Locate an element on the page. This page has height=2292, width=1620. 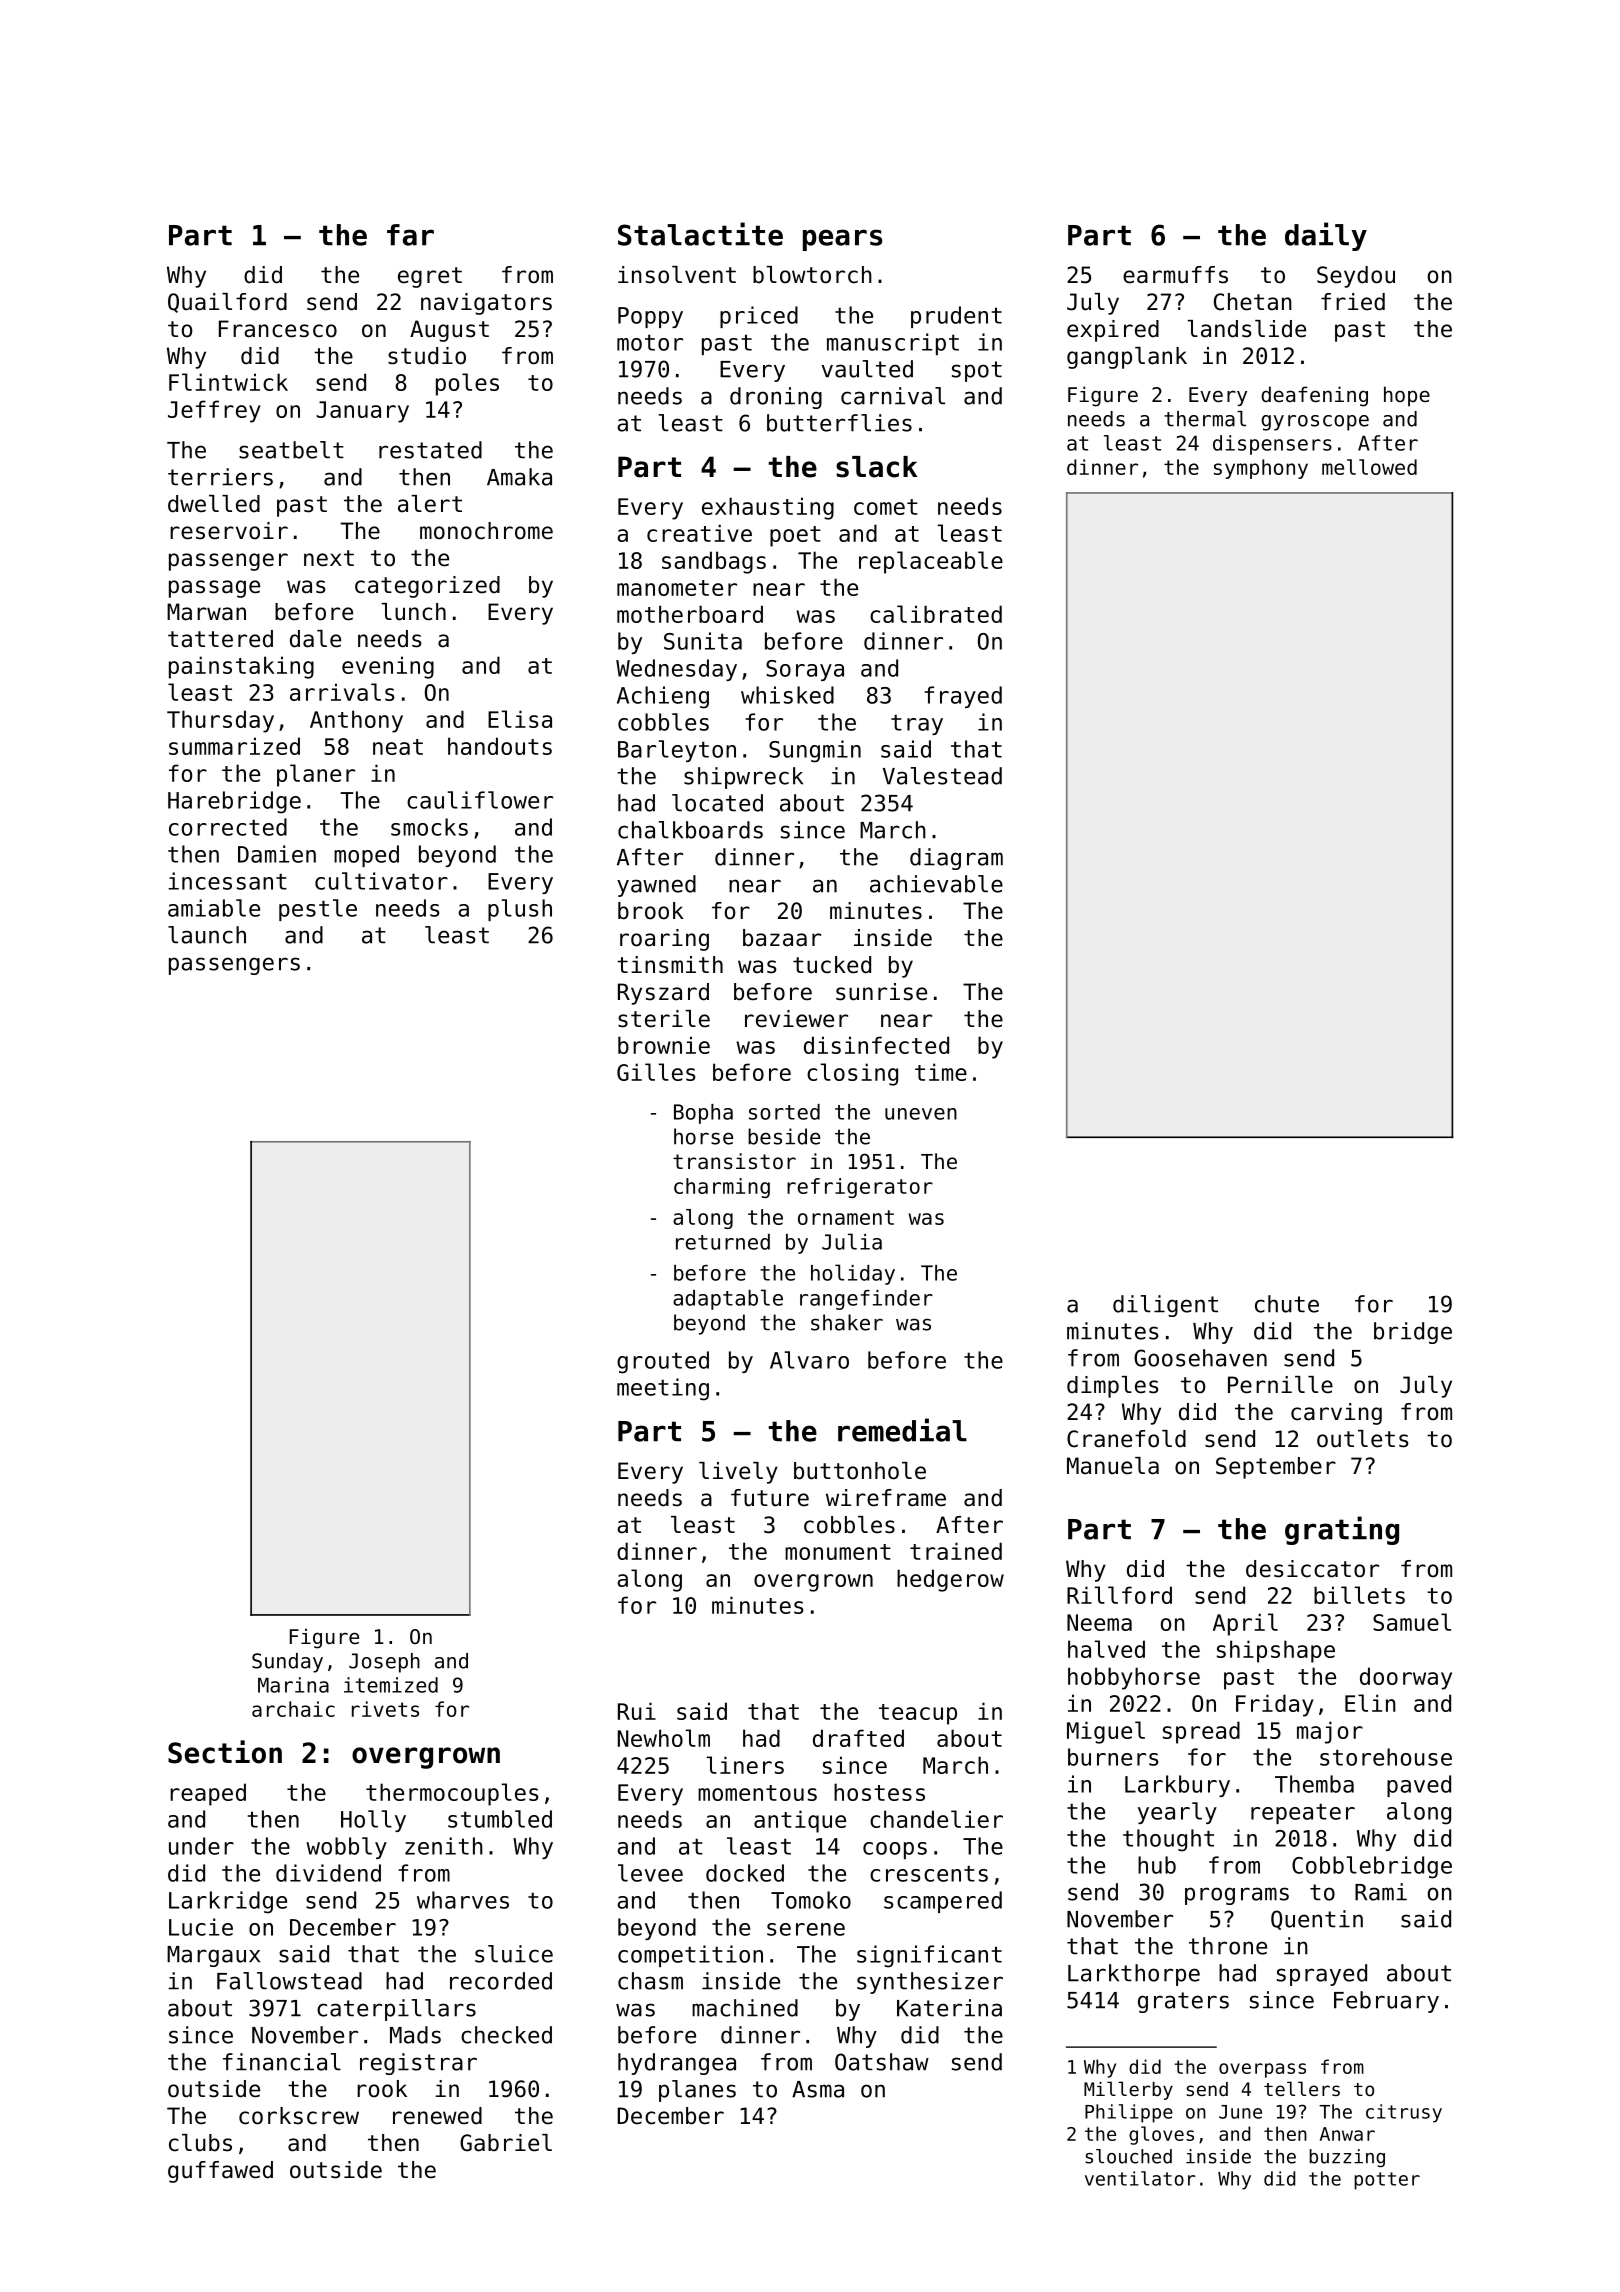
thermal is located at coordinates (1205, 419).
